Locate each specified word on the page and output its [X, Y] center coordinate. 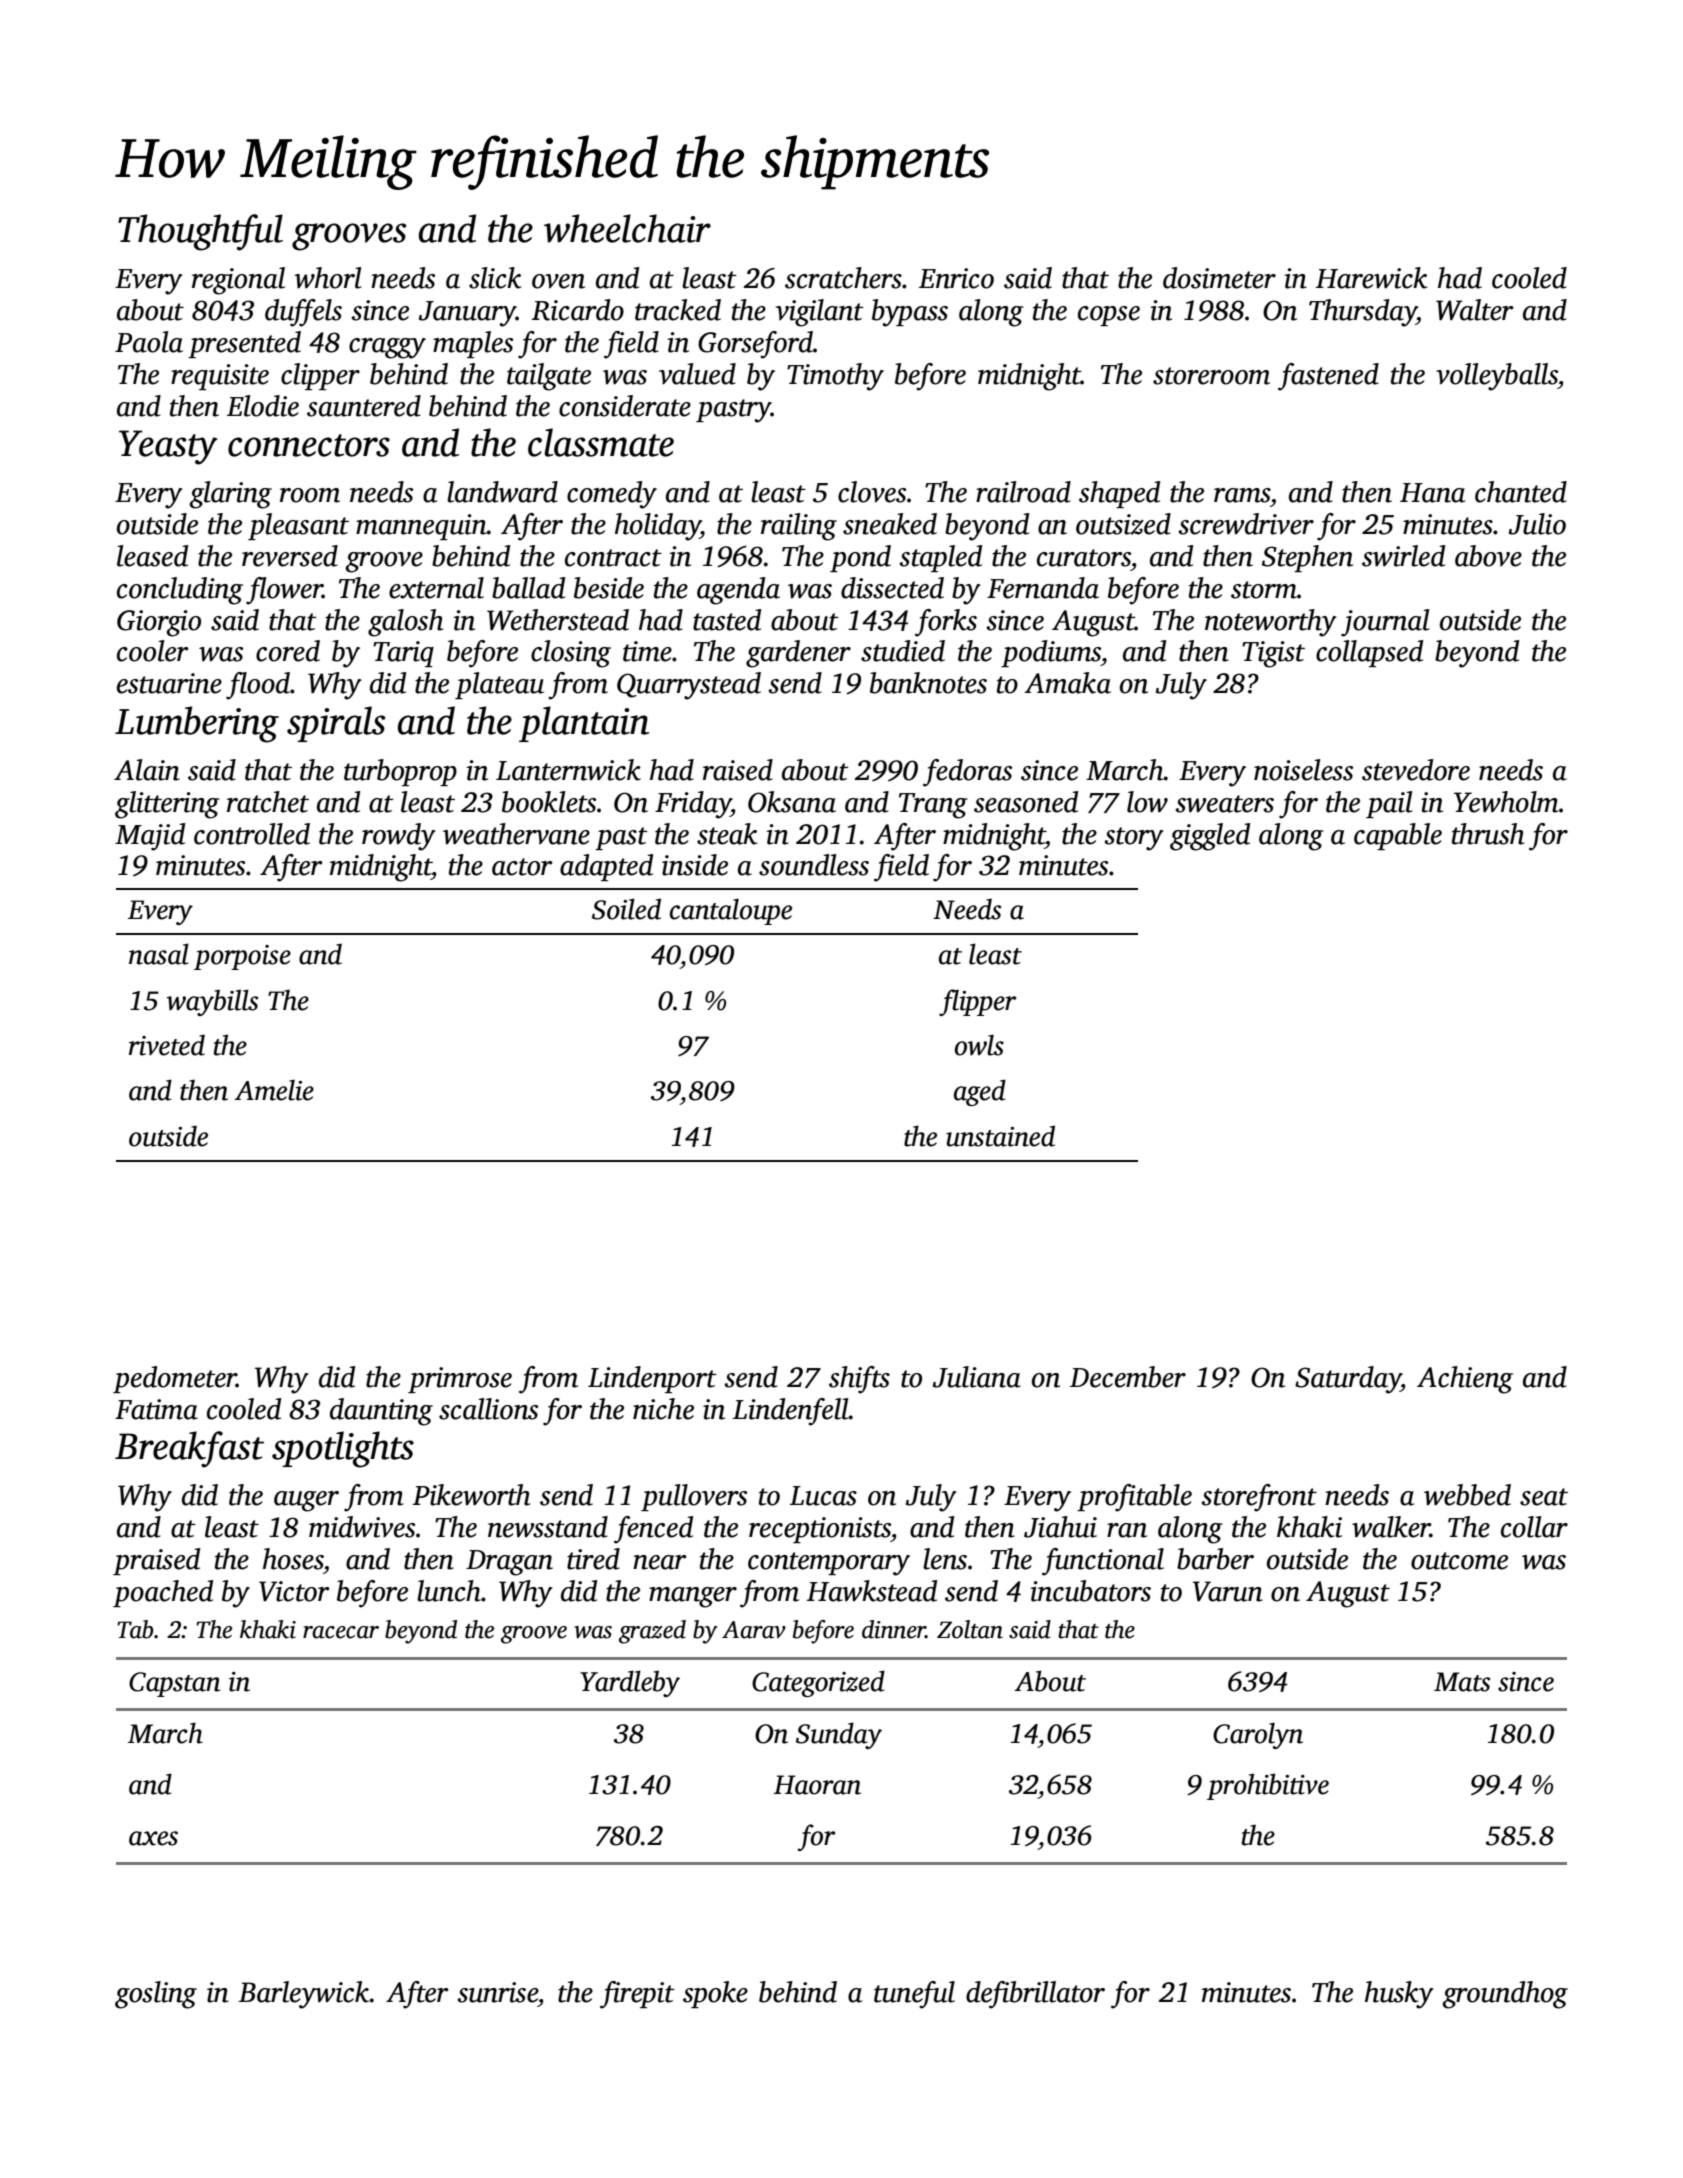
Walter [1475, 310]
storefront [1259, 1498]
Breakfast [189, 1449]
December [1128, 1377]
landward [502, 492]
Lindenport [652, 1379]
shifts [859, 1380]
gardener [798, 654]
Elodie [263, 406]
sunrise [497, 1992]
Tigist [1273, 654]
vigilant [820, 313]
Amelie [274, 1090]
